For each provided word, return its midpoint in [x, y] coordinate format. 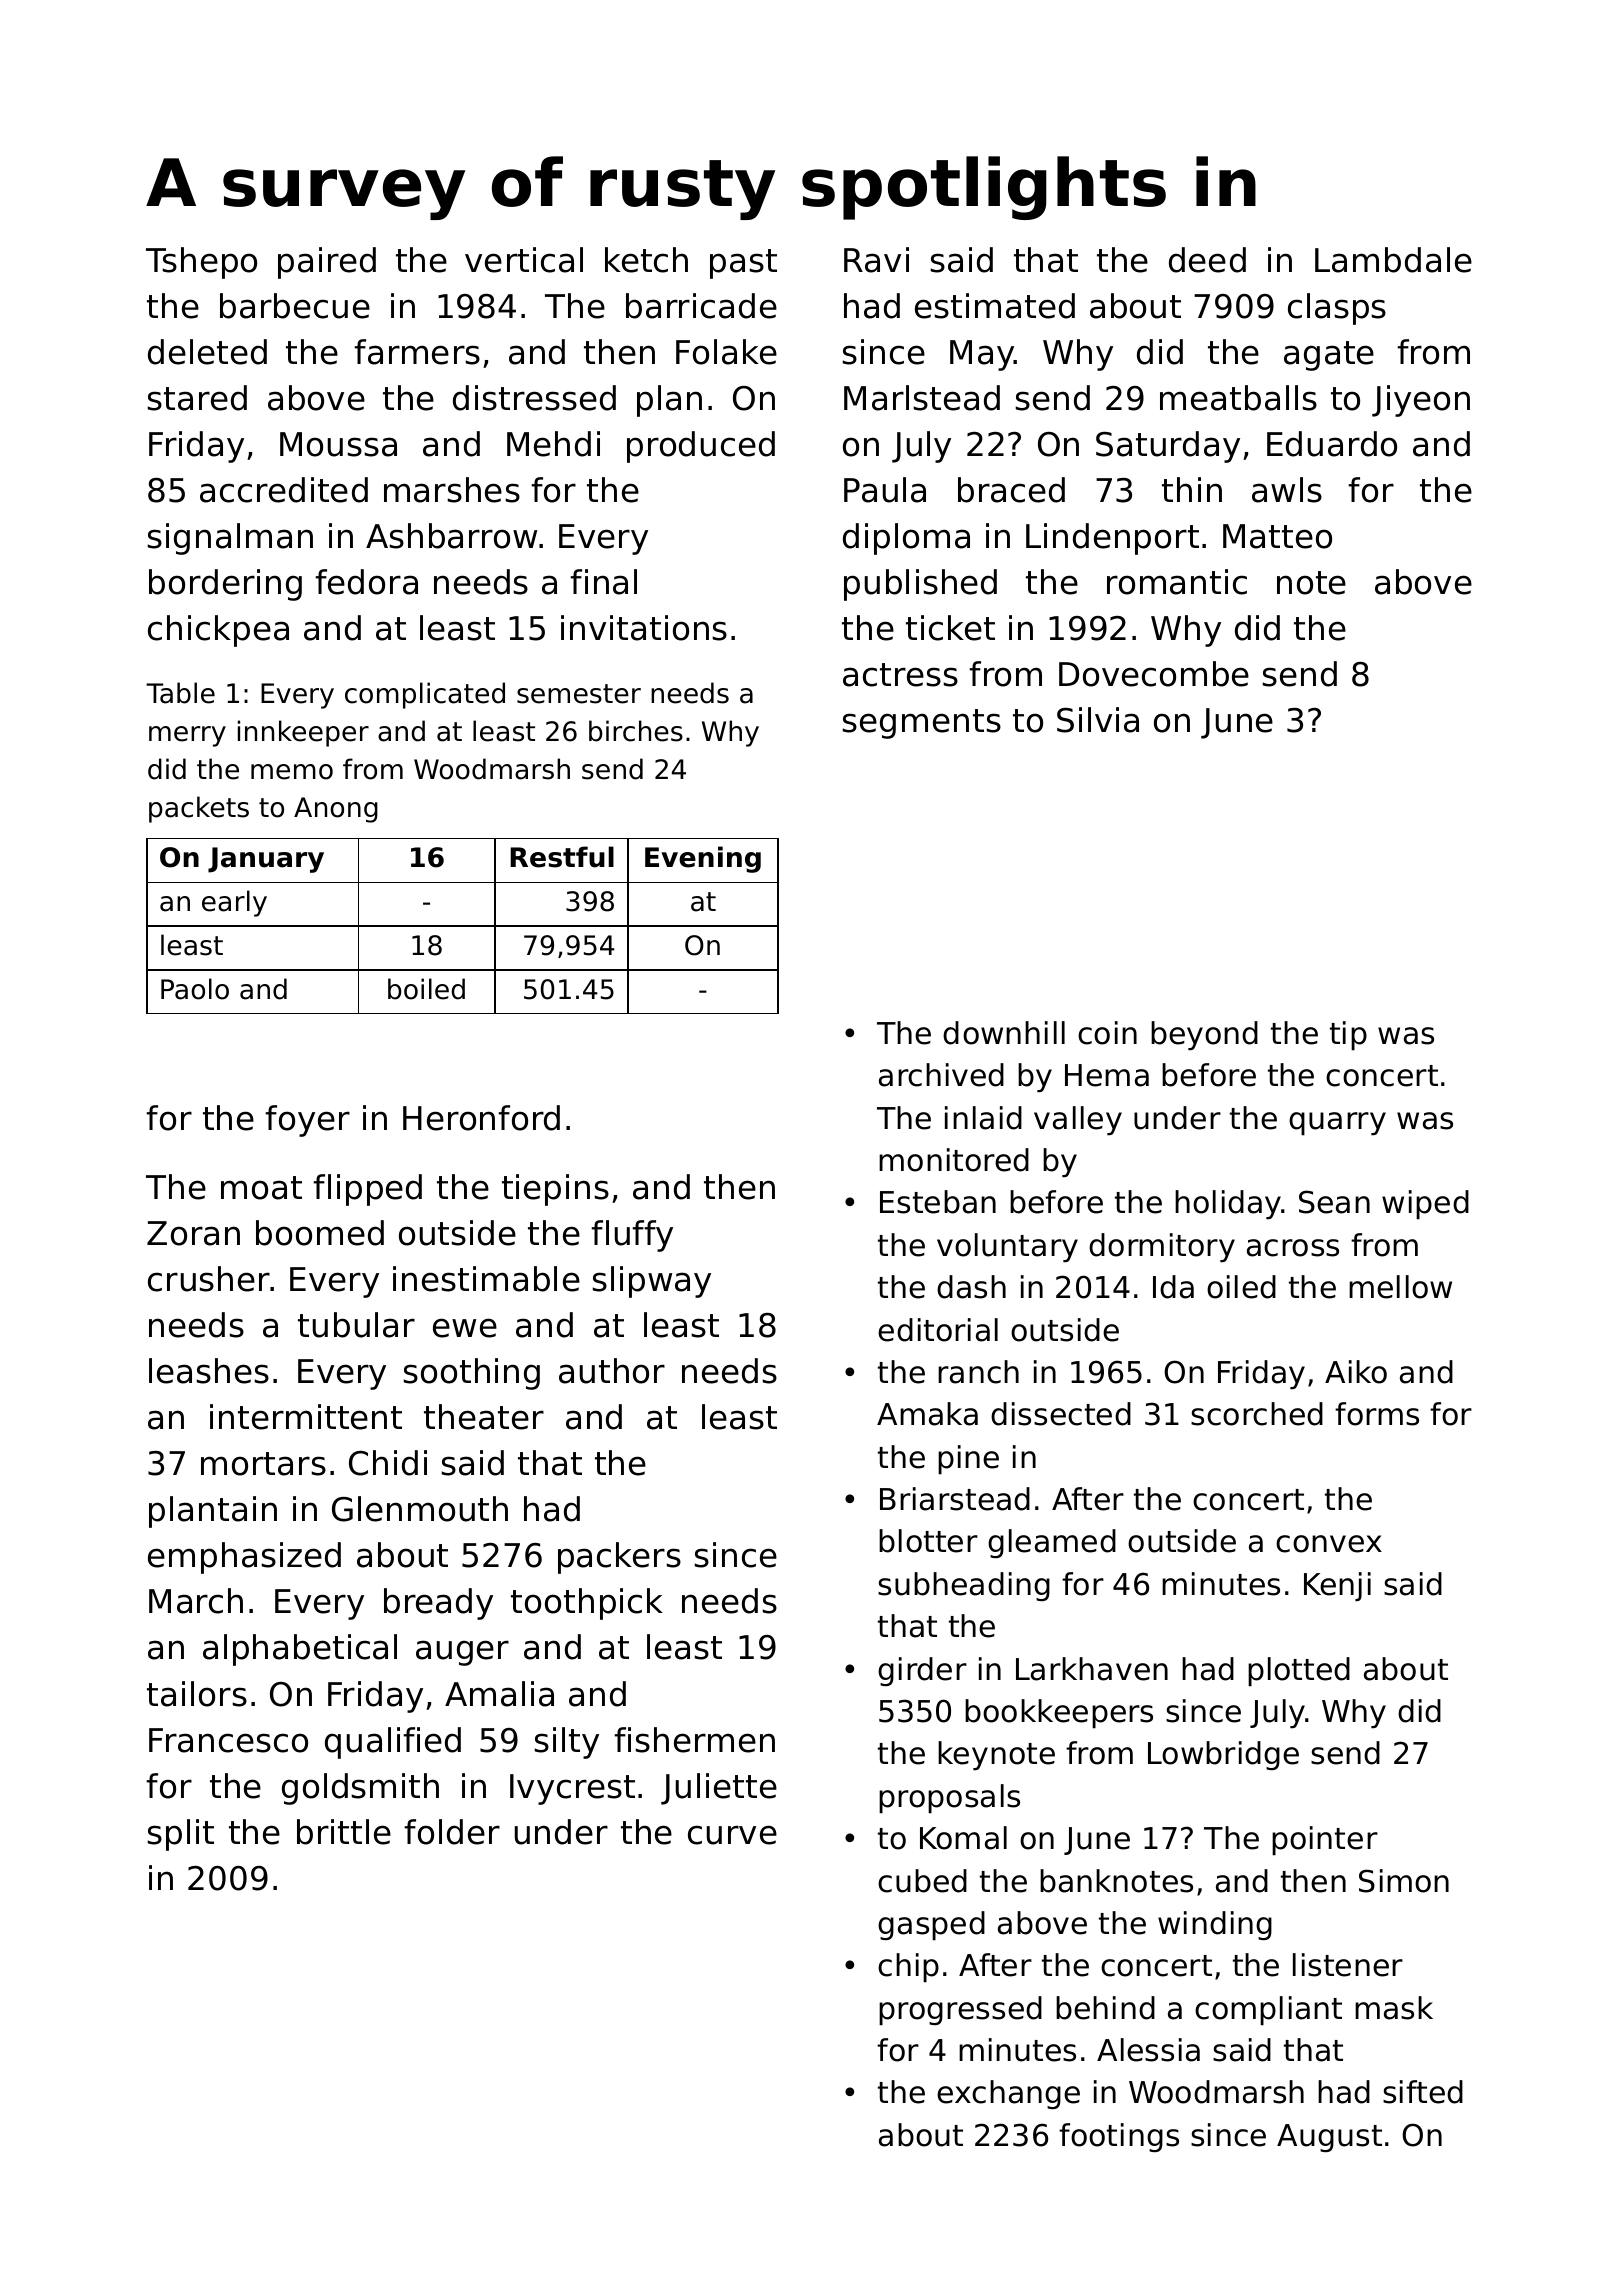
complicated [425, 695]
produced [701, 447]
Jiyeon [1421, 401]
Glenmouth [420, 1509]
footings [1119, 2137]
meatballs [1238, 398]
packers [619, 1558]
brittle [344, 1832]
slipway [652, 1282]
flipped [367, 1190]
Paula [885, 490]
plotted [1299, 1672]
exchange [1008, 2094]
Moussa [338, 444]
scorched [1257, 1414]
